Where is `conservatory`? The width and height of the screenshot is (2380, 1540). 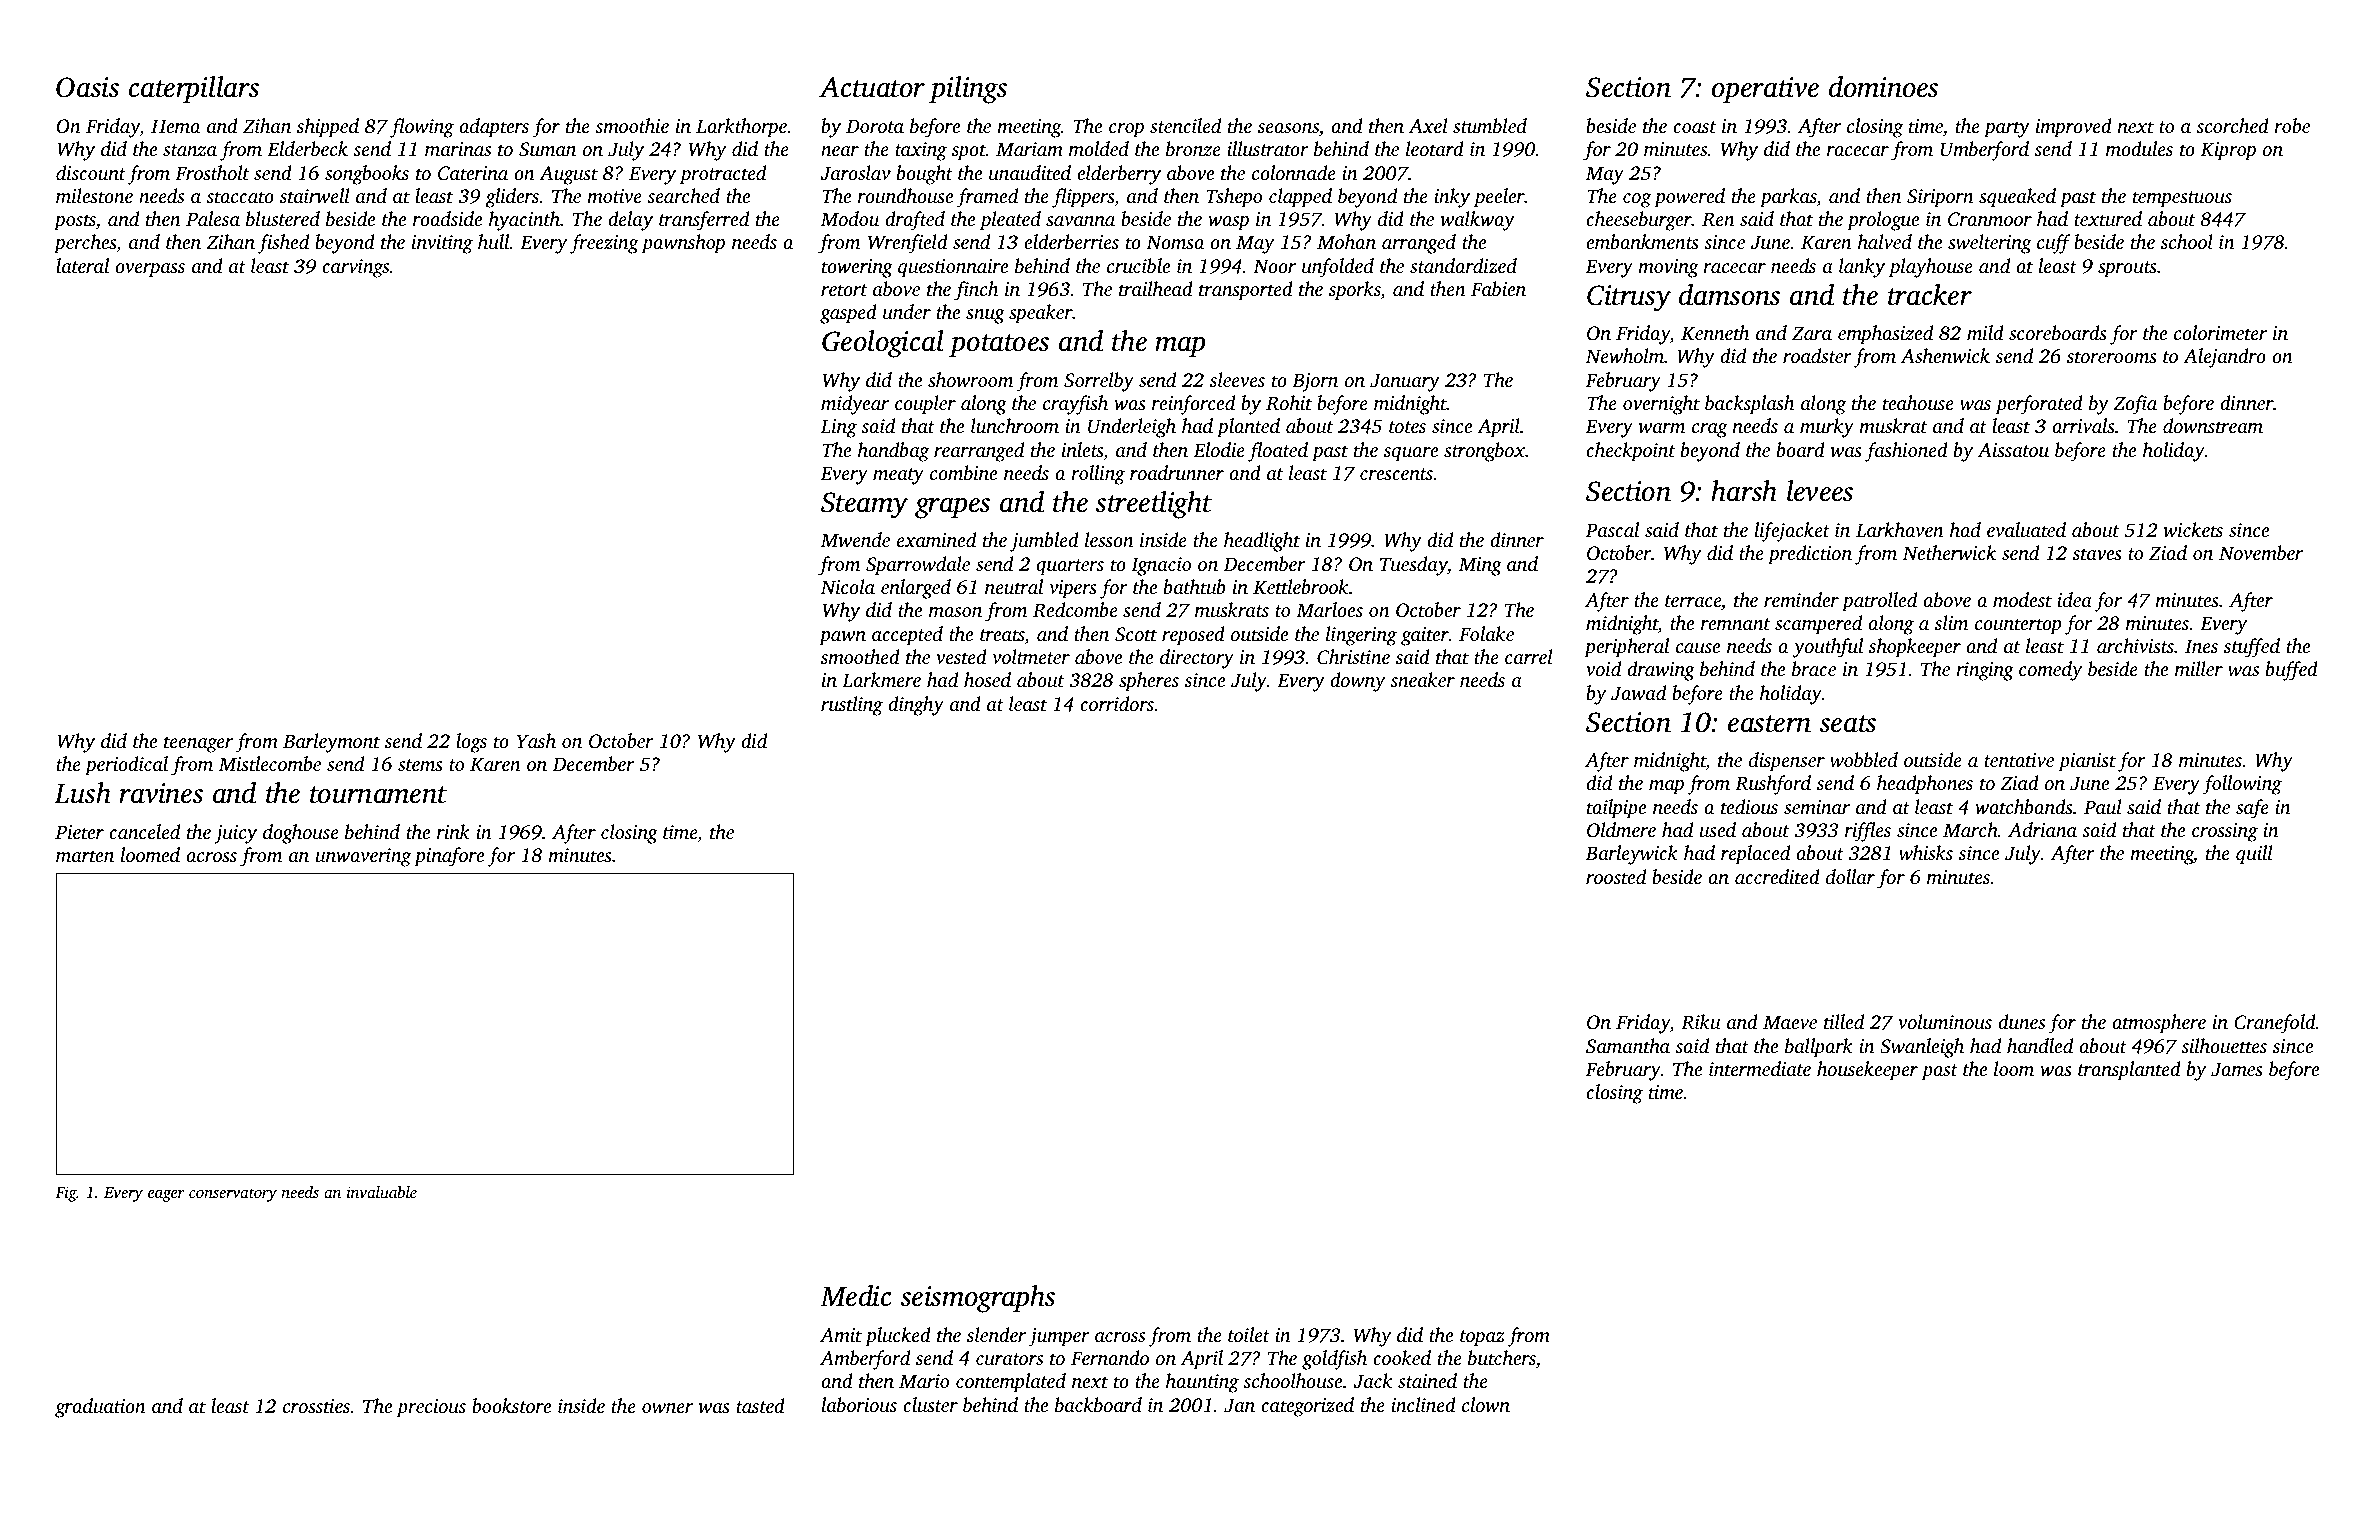
conservatory is located at coordinates (233, 1195).
